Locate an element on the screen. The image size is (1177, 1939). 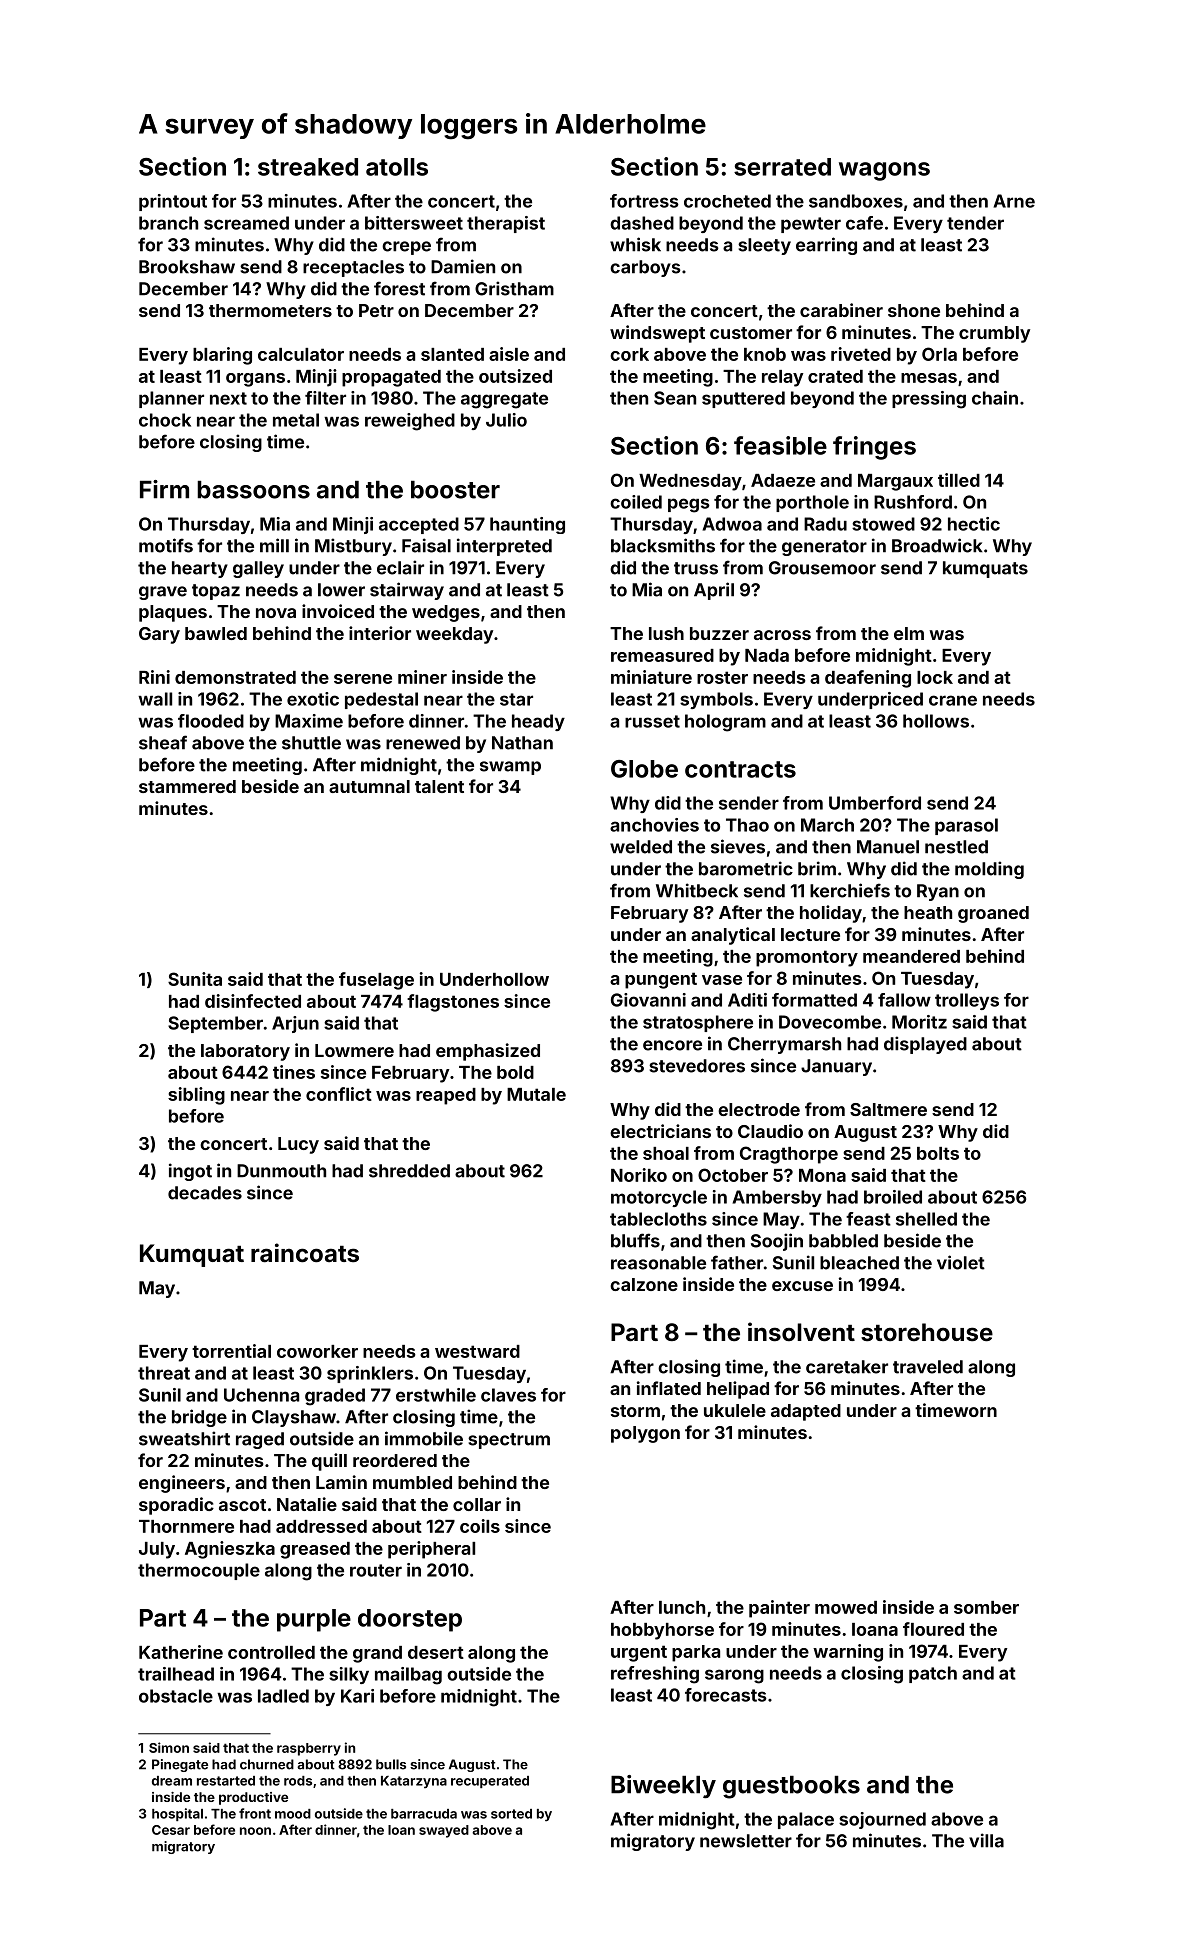
storehouse is located at coordinates (927, 1332).
